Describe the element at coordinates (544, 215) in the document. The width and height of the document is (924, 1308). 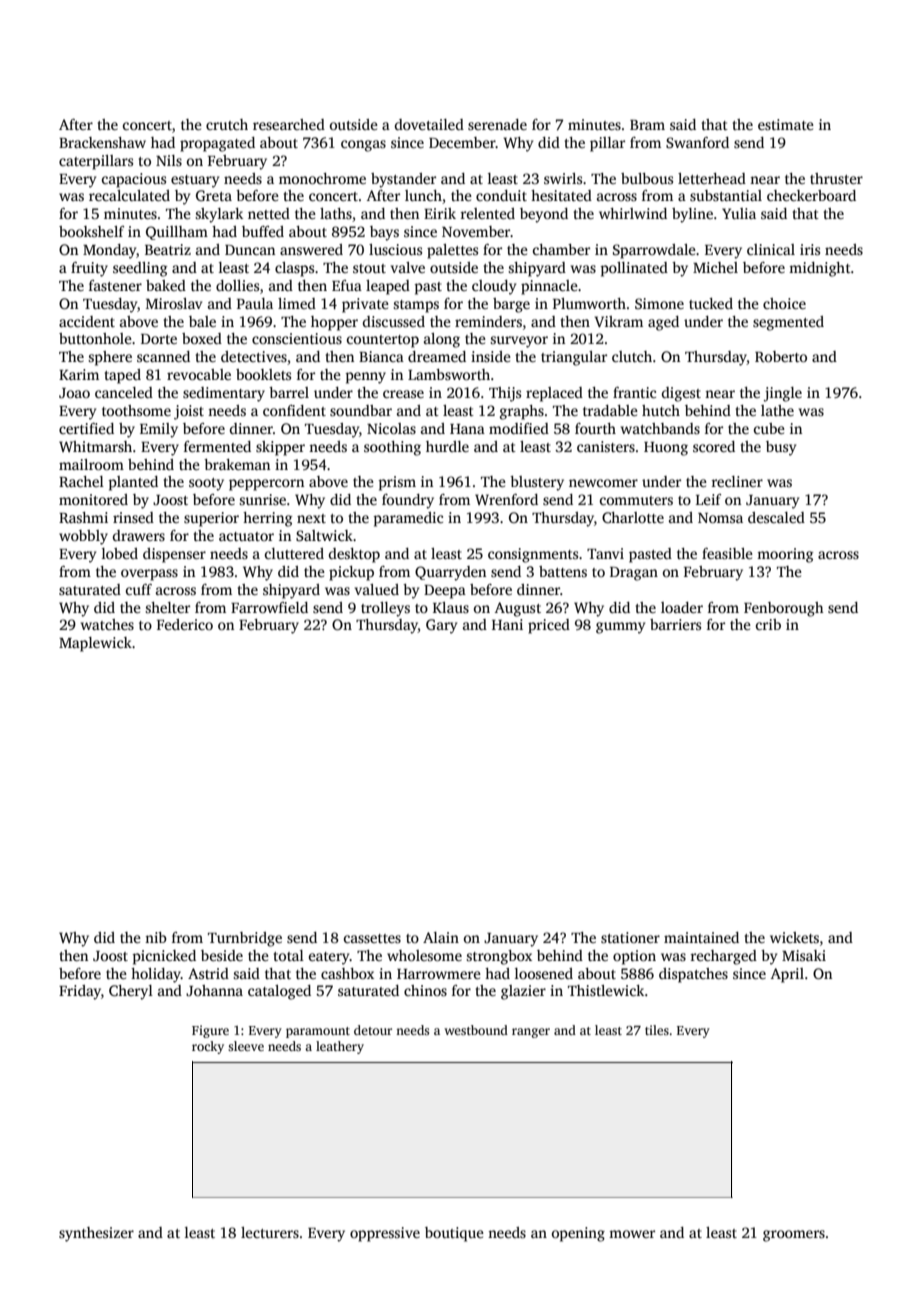
I see `beyond` at that location.
